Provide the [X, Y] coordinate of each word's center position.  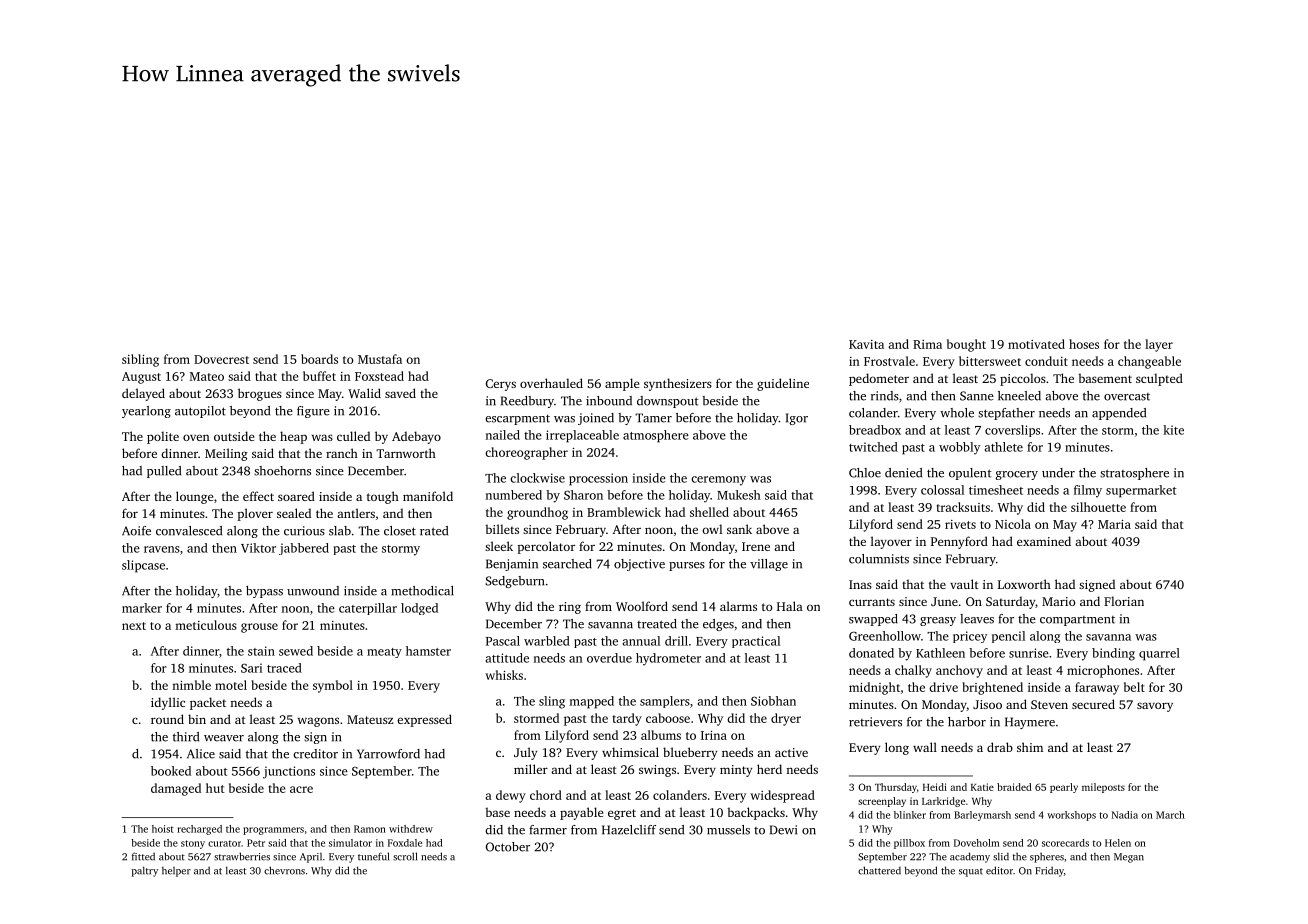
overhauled [551, 383]
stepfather [1006, 414]
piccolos [1023, 379]
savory [1155, 707]
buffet [319, 376]
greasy [938, 621]
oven [196, 437]
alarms [738, 606]
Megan [1129, 858]
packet [208, 703]
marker [142, 608]
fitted [143, 856]
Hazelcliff [629, 830]
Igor [797, 419]
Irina [714, 735]
